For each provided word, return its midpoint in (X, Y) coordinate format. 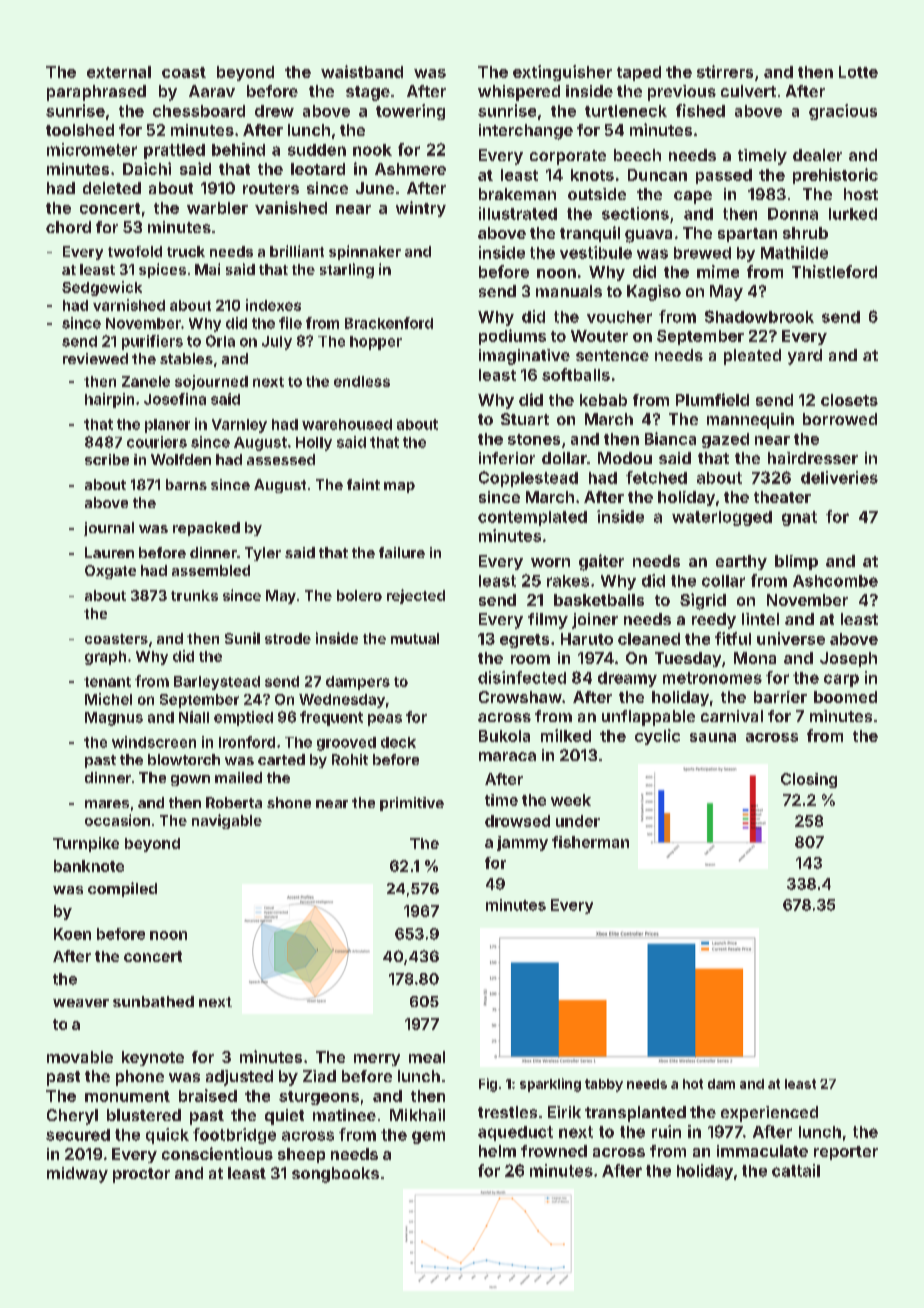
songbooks (335, 1175)
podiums (512, 337)
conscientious (217, 1153)
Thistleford (834, 271)
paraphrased (96, 93)
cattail (796, 1170)
